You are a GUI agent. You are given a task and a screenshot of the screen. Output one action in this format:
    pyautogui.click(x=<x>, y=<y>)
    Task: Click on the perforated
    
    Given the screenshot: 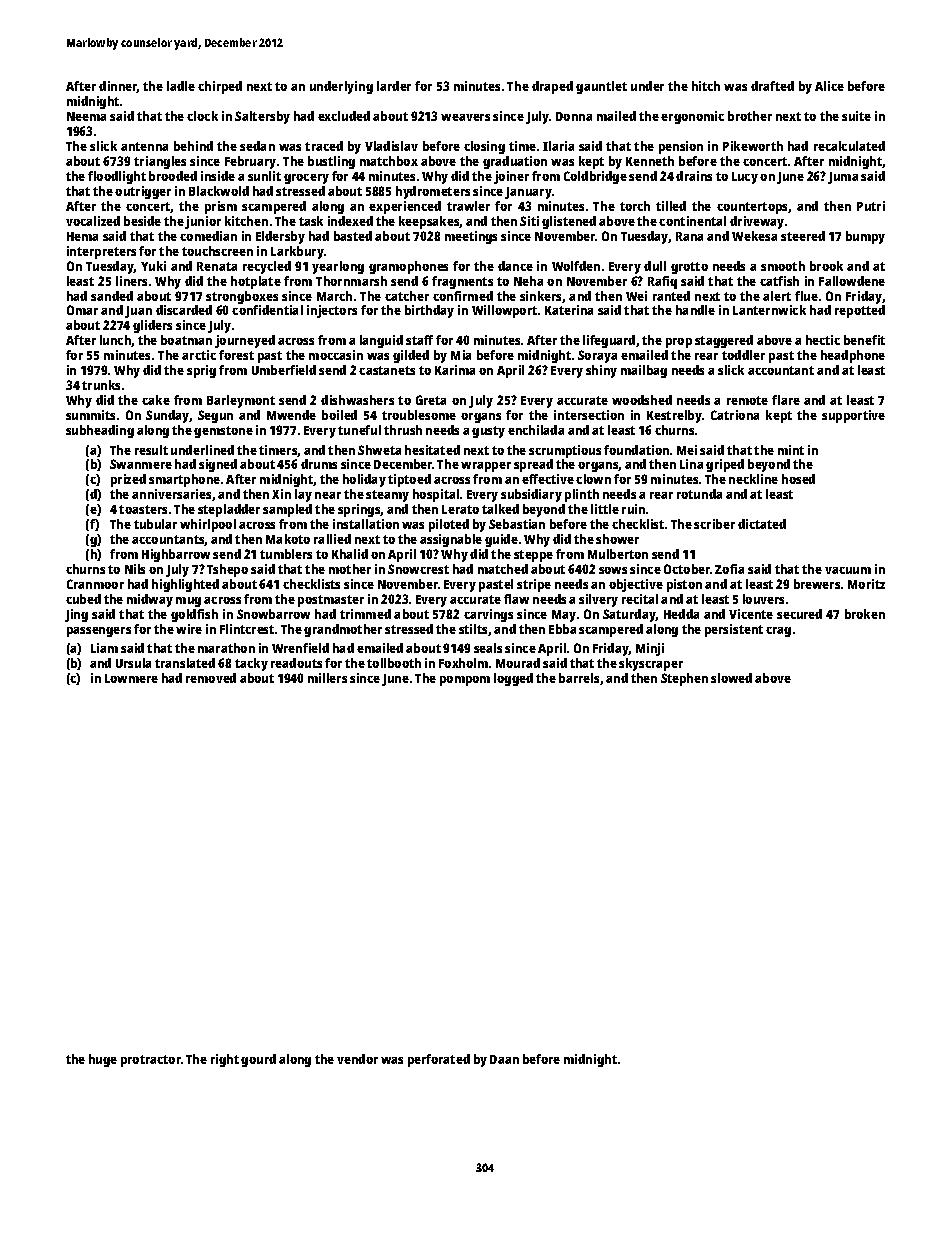 What is the action you would take?
    pyautogui.click(x=439, y=1060)
